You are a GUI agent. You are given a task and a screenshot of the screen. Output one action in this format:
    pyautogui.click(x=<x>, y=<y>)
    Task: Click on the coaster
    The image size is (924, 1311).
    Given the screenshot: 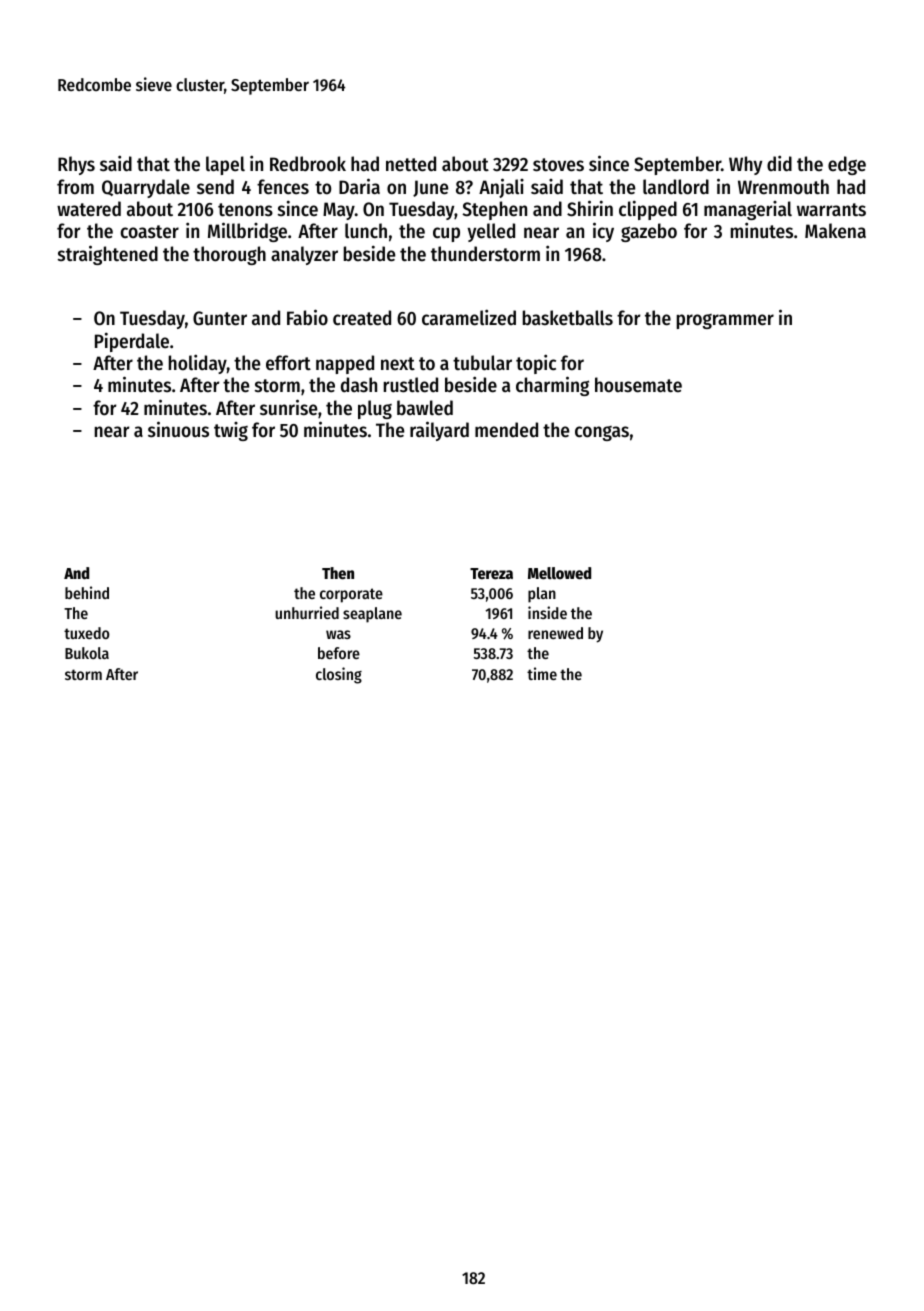 What is the action you would take?
    pyautogui.click(x=150, y=232)
